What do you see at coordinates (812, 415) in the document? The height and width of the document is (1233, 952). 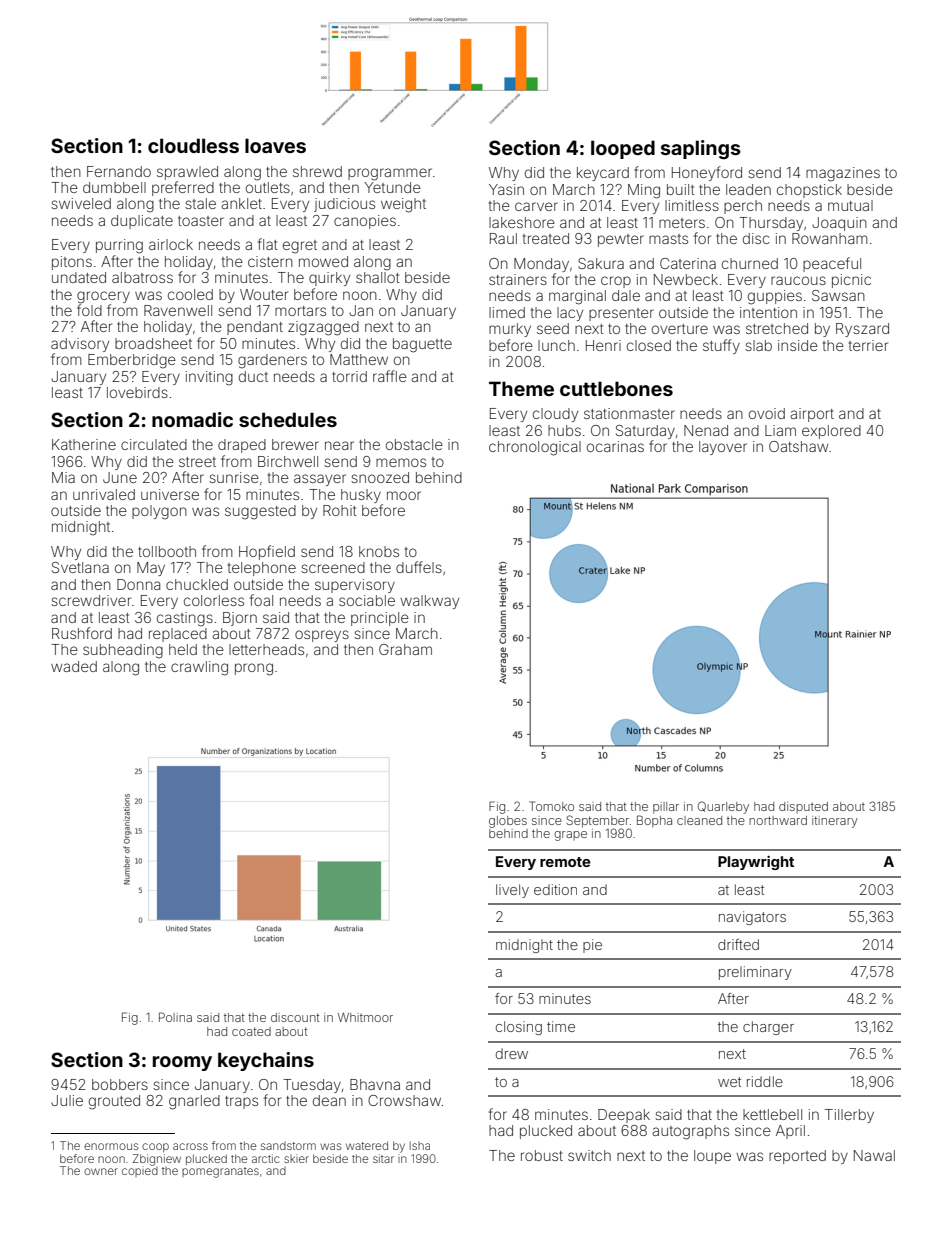 I see `airport` at bounding box center [812, 415].
